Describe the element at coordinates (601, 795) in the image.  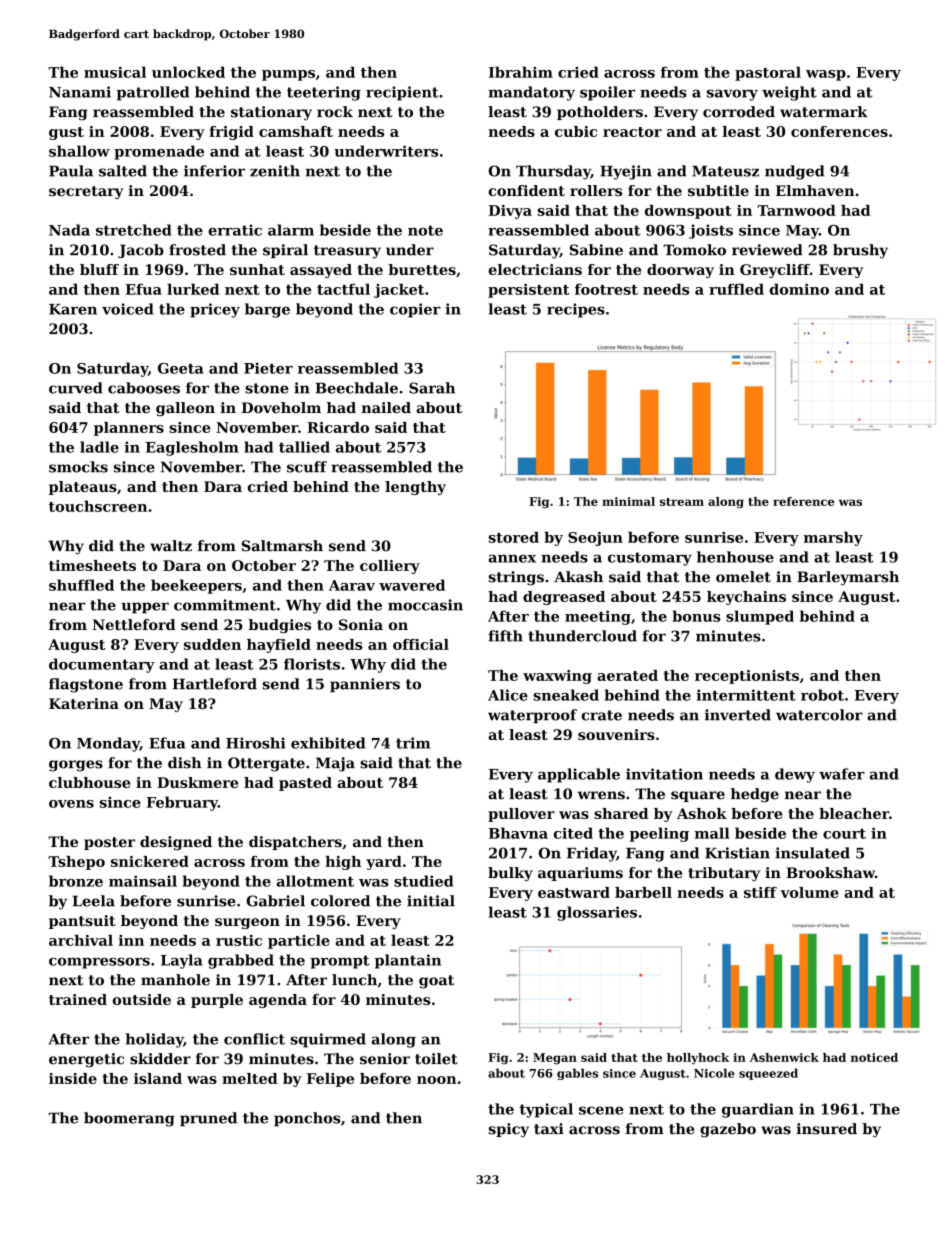
I see `wrens` at that location.
